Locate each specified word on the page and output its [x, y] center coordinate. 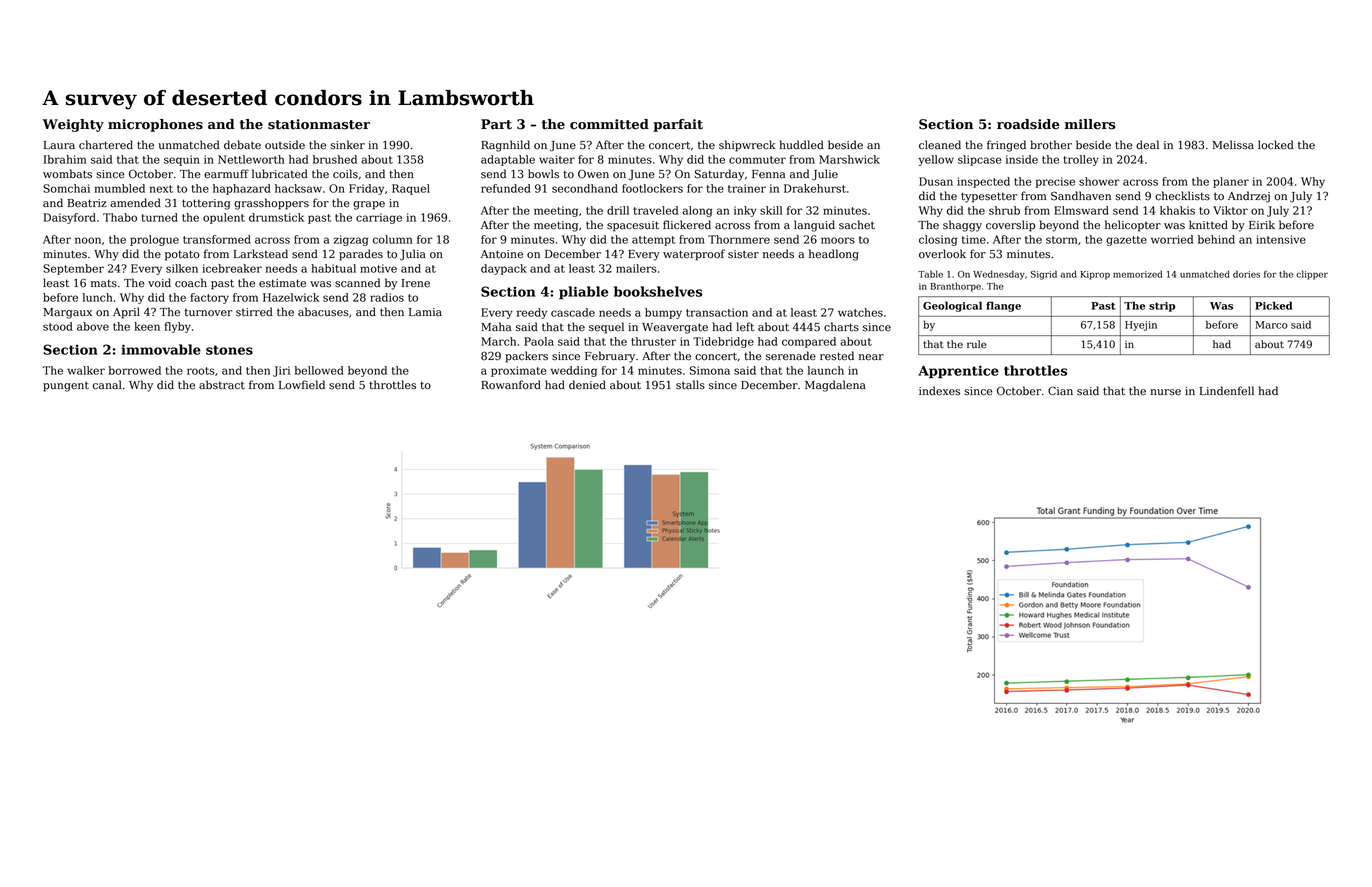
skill [771, 210]
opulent [224, 218]
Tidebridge [723, 342]
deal [1147, 145]
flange [1003, 306]
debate [242, 145]
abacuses [323, 312]
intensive [1281, 239]
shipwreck [747, 146]
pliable [583, 293]
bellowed [319, 370]
